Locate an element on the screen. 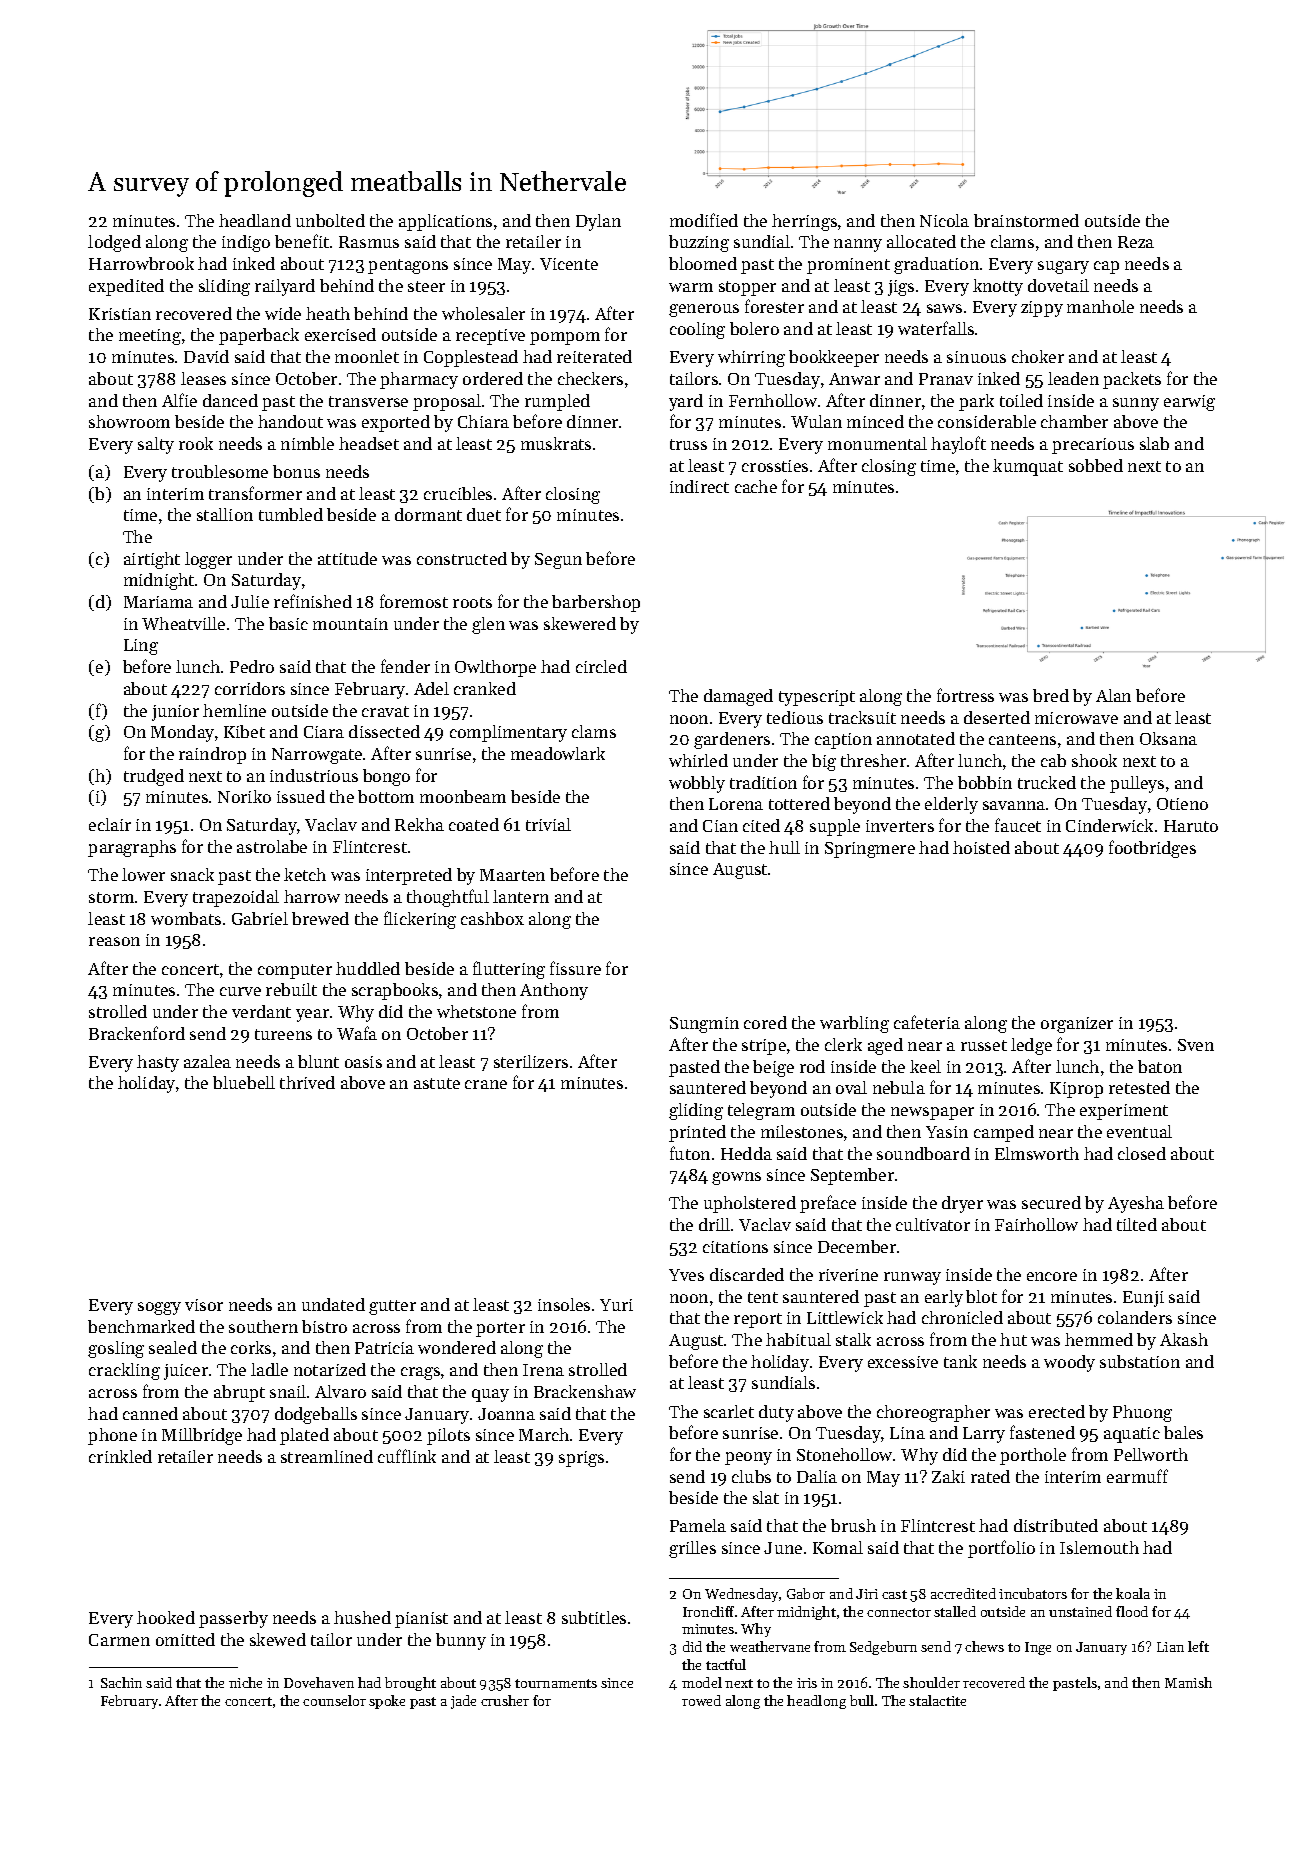  passerby is located at coordinates (233, 1619).
